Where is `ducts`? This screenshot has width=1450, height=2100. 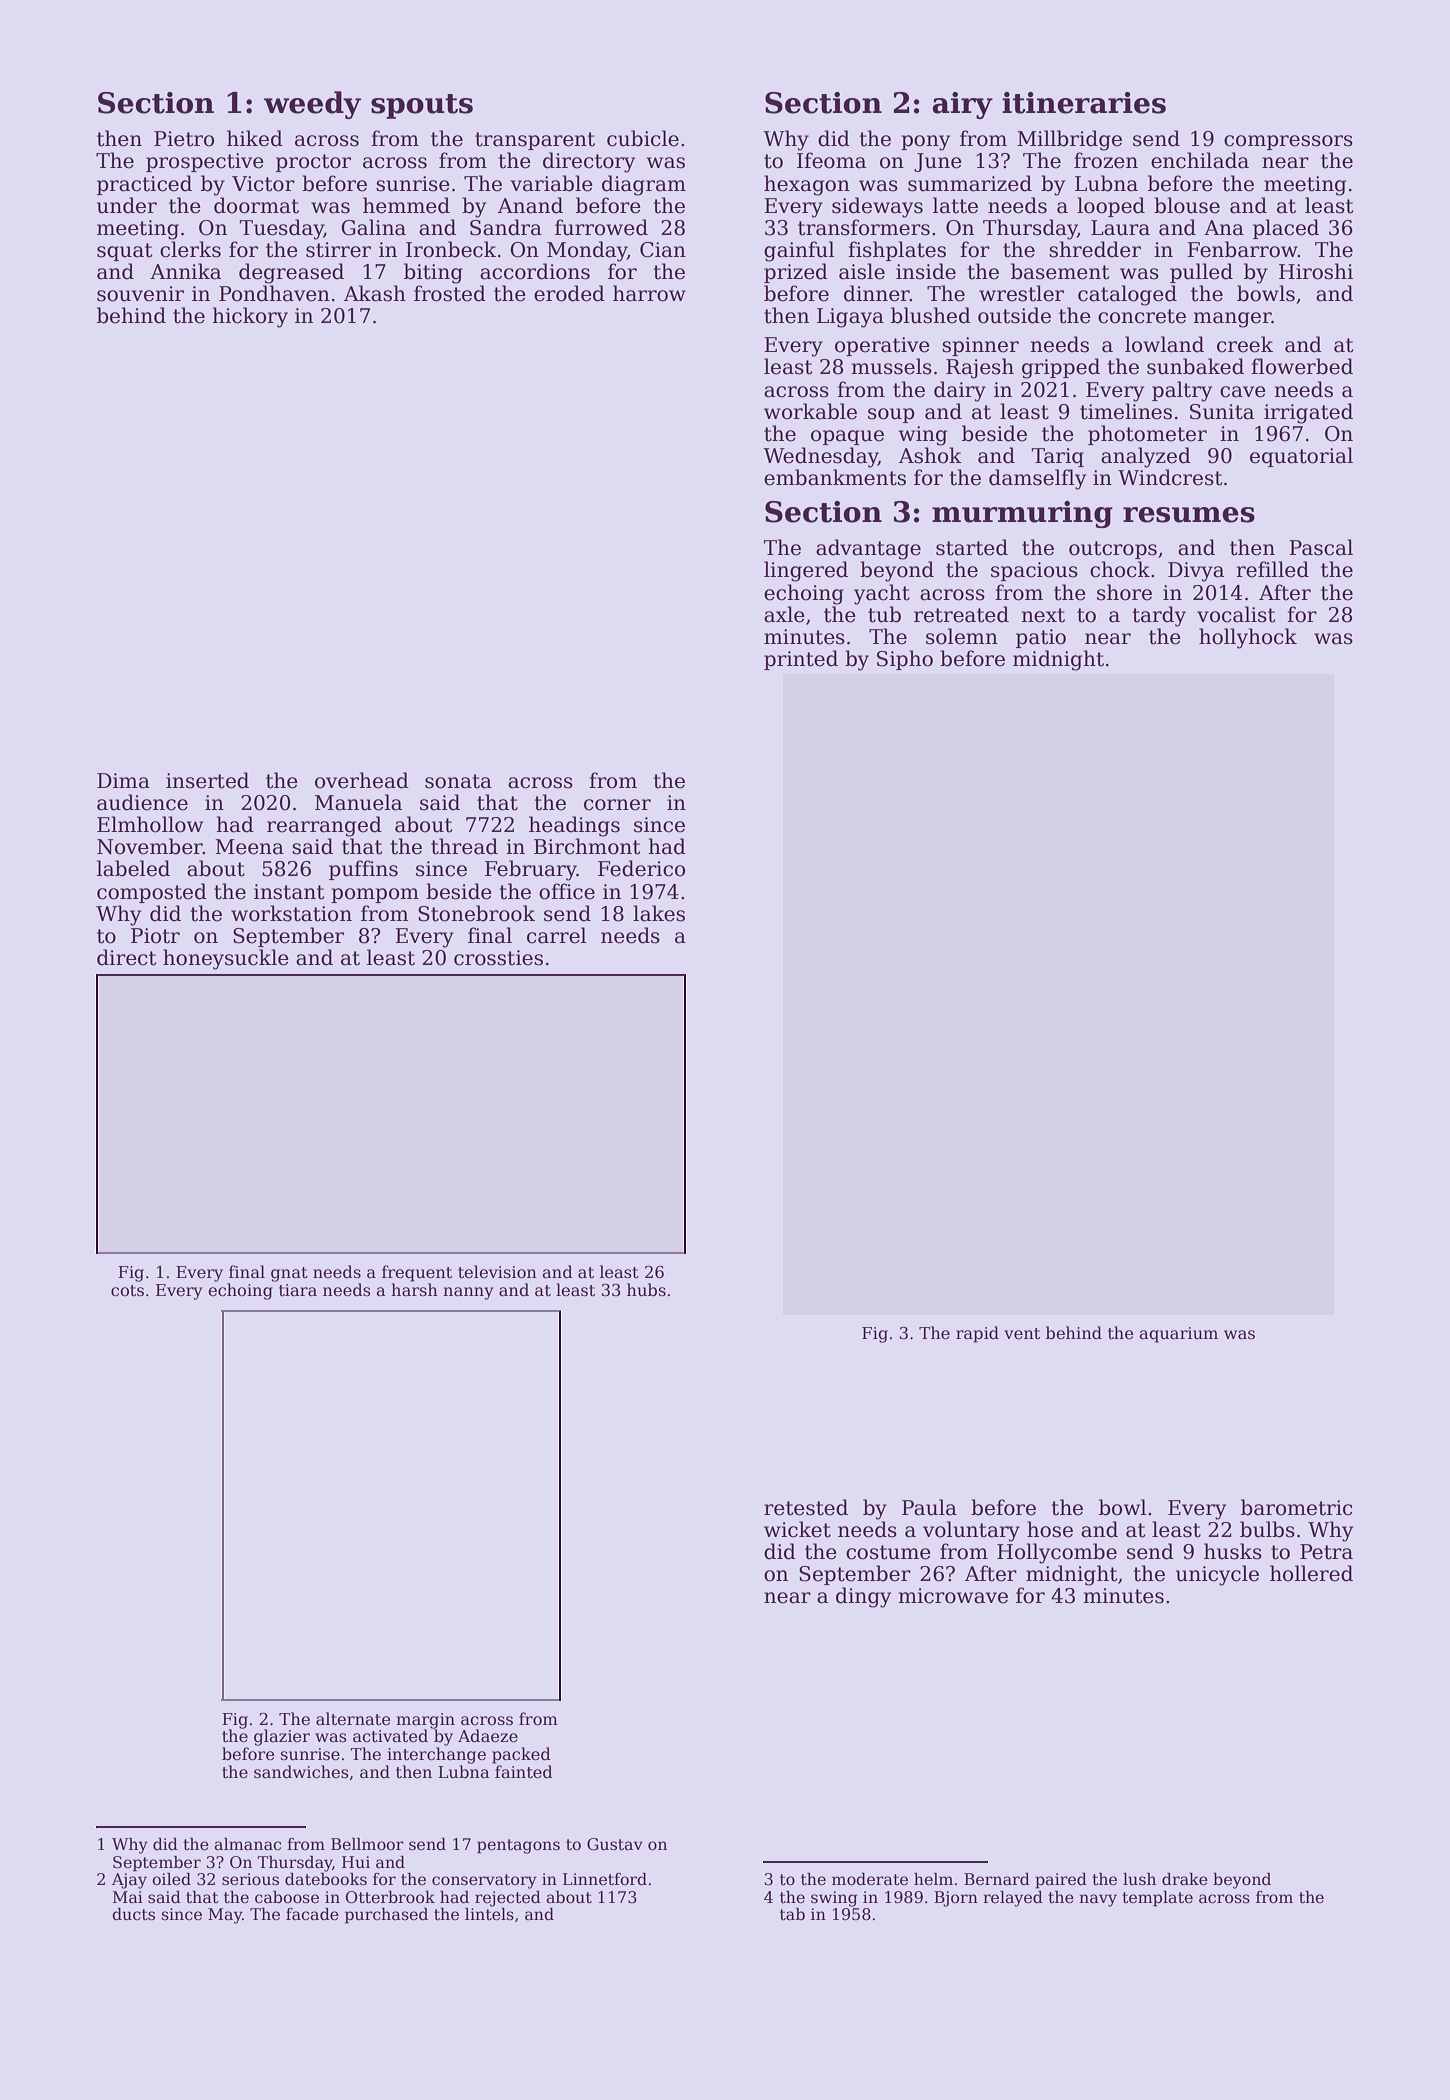
ducts is located at coordinates (133, 1914).
